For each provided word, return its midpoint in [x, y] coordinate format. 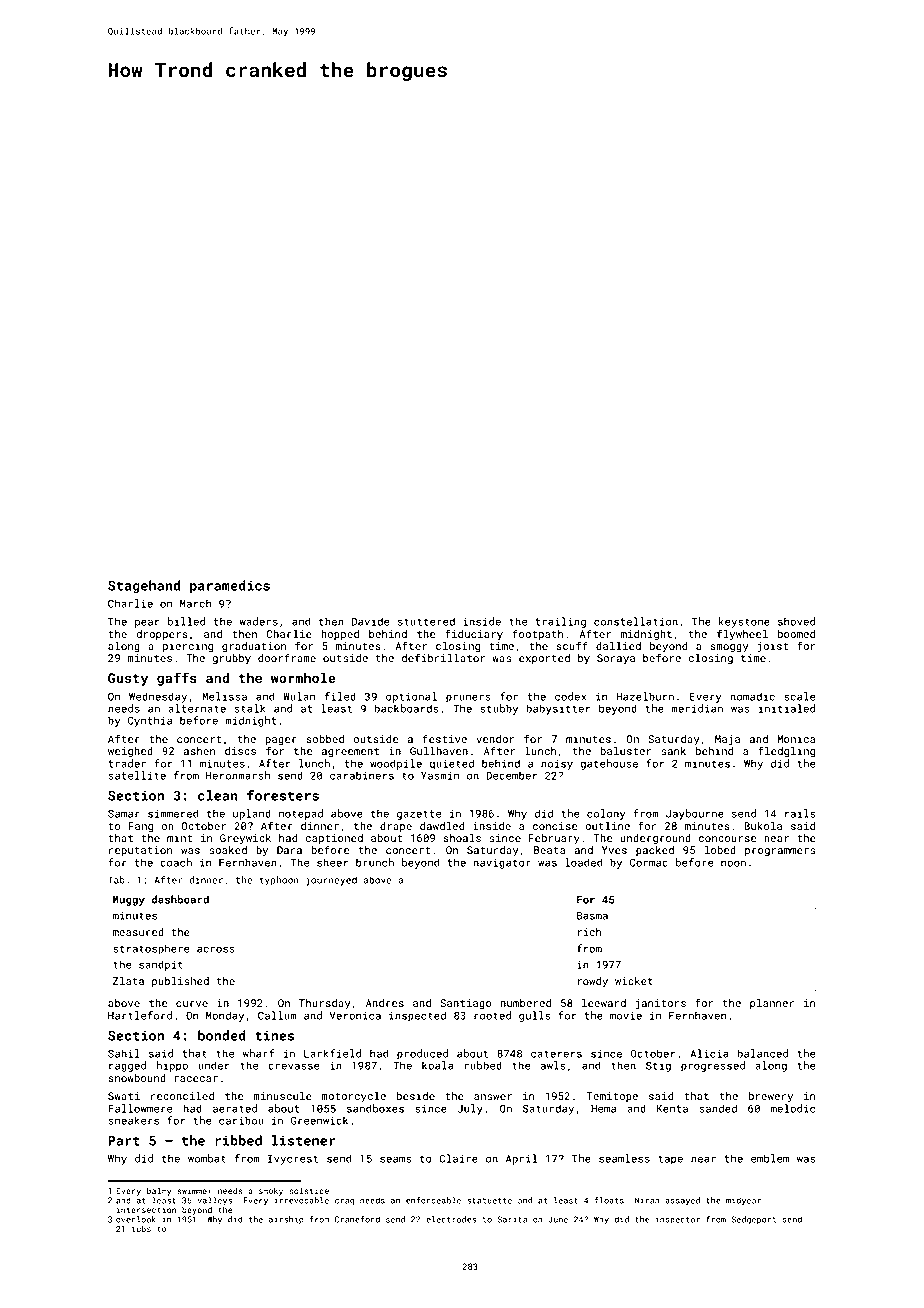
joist [772, 647]
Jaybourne [695, 814]
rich [589, 932]
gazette [419, 815]
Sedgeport [754, 1220]
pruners [468, 698]
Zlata [128, 981]
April [521, 1159]
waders [258, 621]
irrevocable [301, 1200]
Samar [124, 813]
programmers [780, 852]
